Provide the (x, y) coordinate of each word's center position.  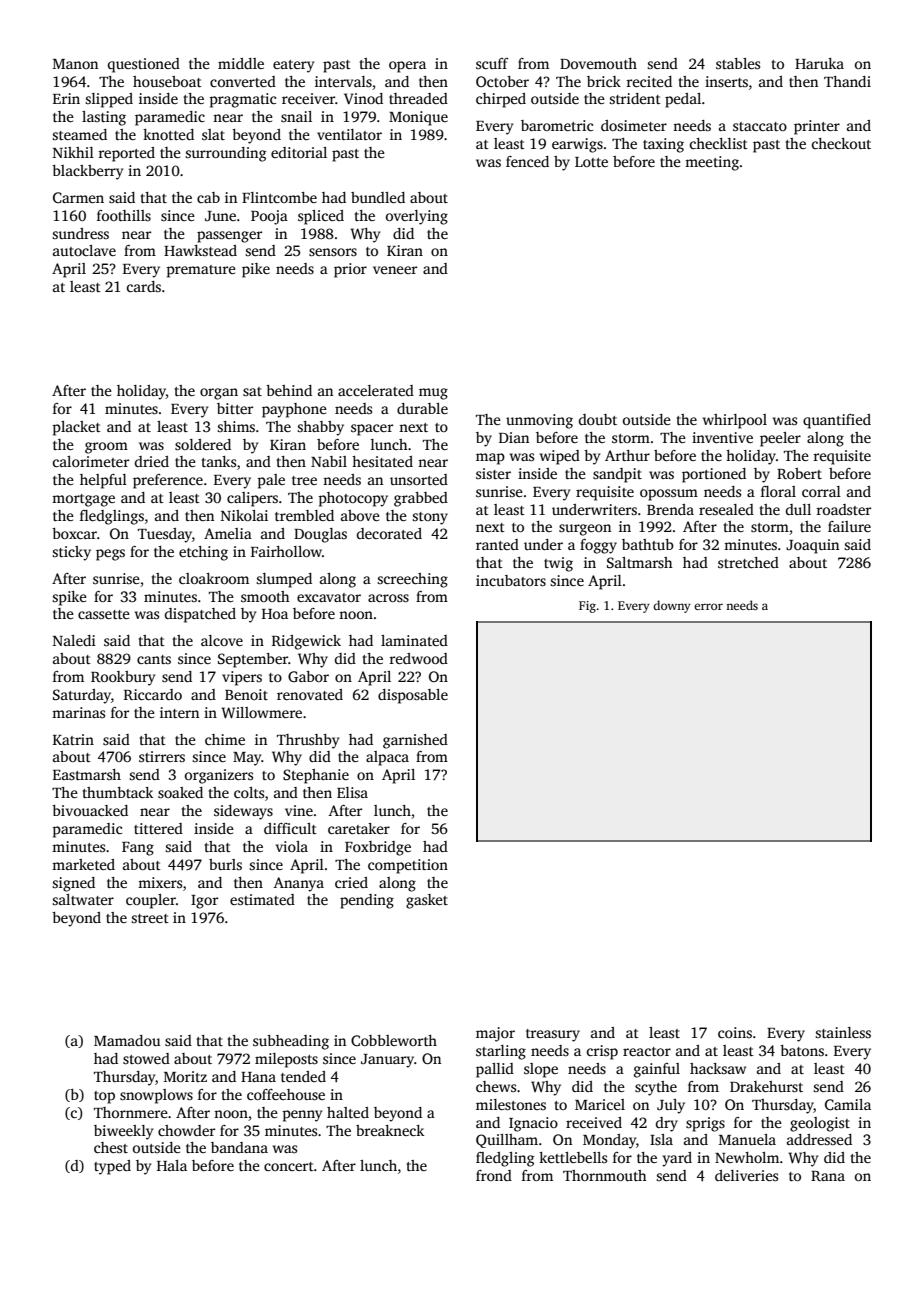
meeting (712, 163)
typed (112, 1167)
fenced (527, 161)
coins (735, 1032)
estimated (262, 899)
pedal (683, 100)
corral (821, 491)
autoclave (84, 250)
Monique (418, 118)
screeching (412, 580)
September (253, 660)
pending (367, 901)
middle (241, 63)
